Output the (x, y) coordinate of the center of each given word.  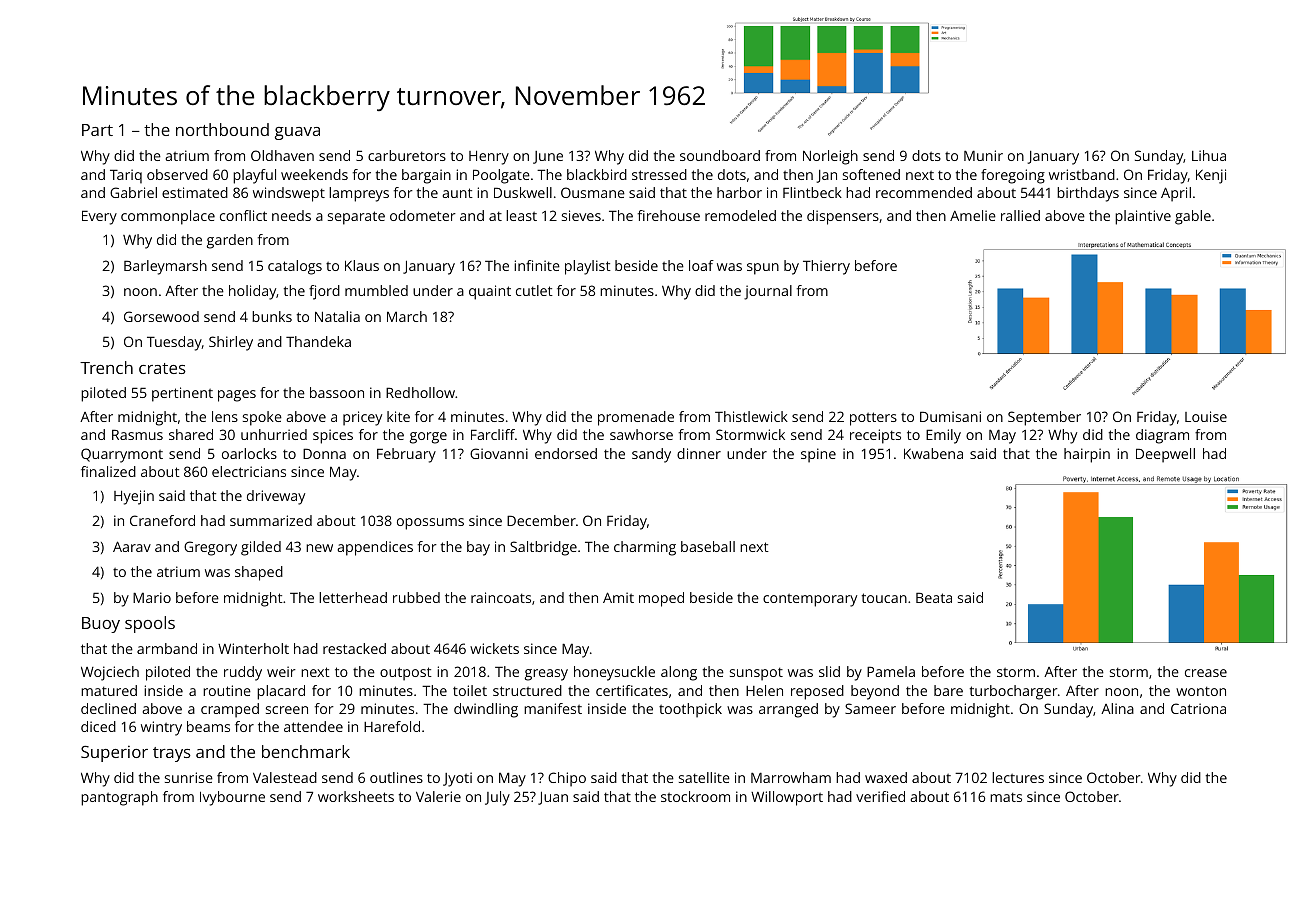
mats (1006, 797)
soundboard (720, 155)
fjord (324, 292)
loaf (701, 265)
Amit (618, 597)
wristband (1082, 174)
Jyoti (457, 779)
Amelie (973, 215)
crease (1206, 673)
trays (172, 754)
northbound (222, 129)
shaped (259, 573)
